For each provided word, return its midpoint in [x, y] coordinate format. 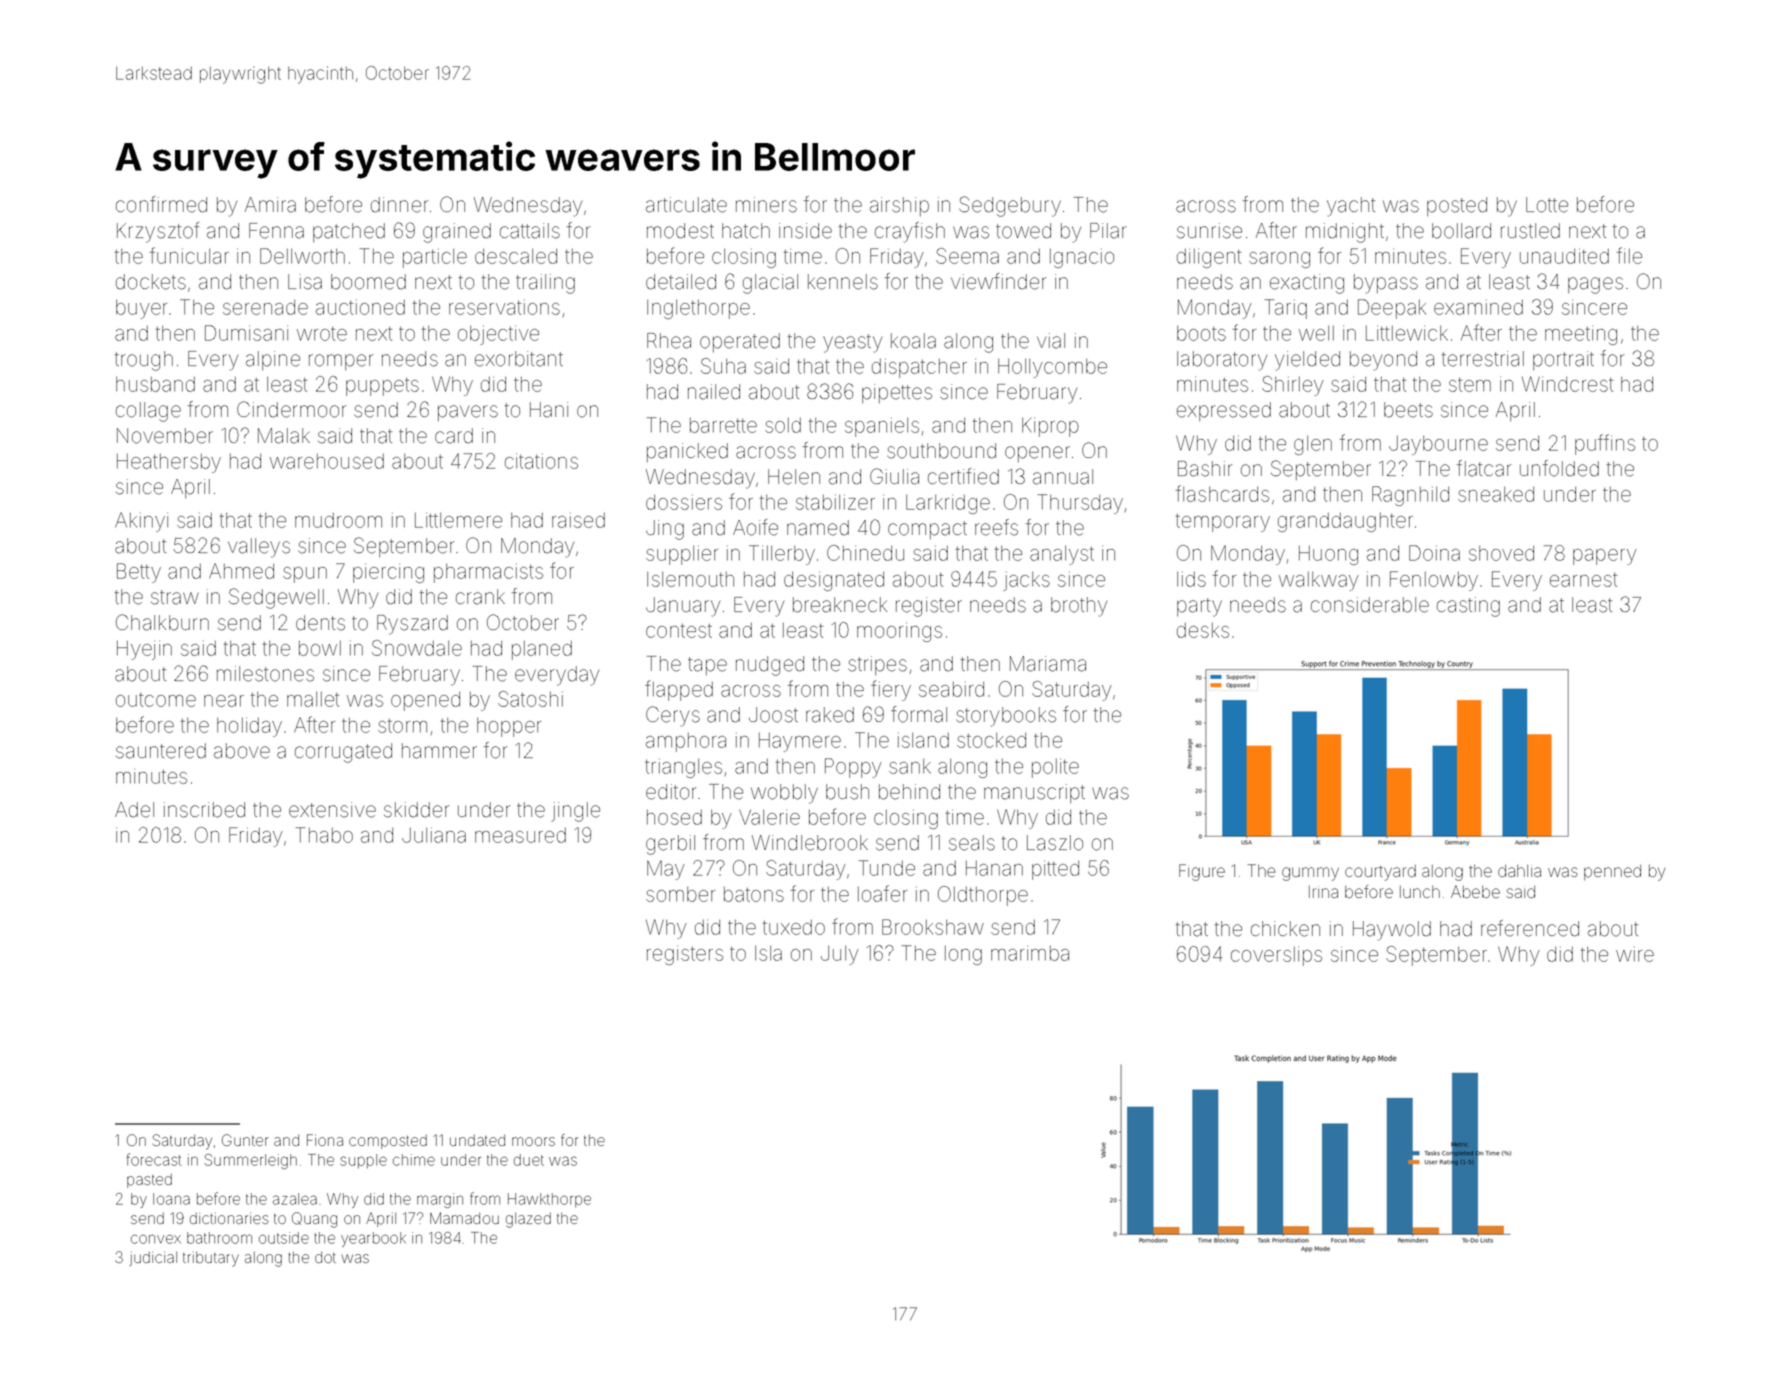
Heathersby [169, 463]
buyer [141, 309]
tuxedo [794, 927]
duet [529, 1160]
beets [1408, 410]
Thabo [324, 835]
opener [1037, 454]
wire [1635, 954]
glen [1313, 445]
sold [783, 425]
